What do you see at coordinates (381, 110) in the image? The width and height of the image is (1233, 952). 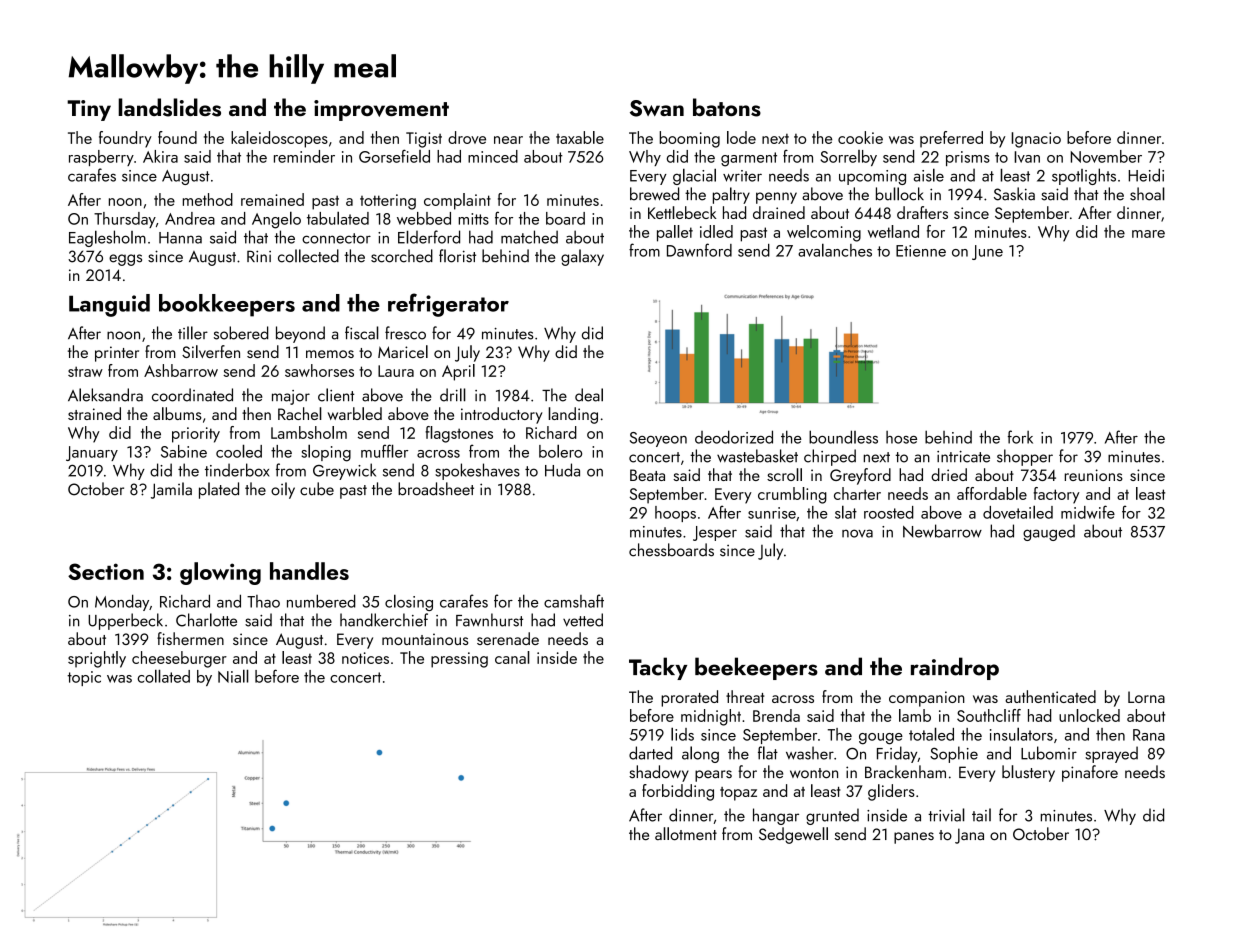 I see `improvement` at bounding box center [381, 110].
